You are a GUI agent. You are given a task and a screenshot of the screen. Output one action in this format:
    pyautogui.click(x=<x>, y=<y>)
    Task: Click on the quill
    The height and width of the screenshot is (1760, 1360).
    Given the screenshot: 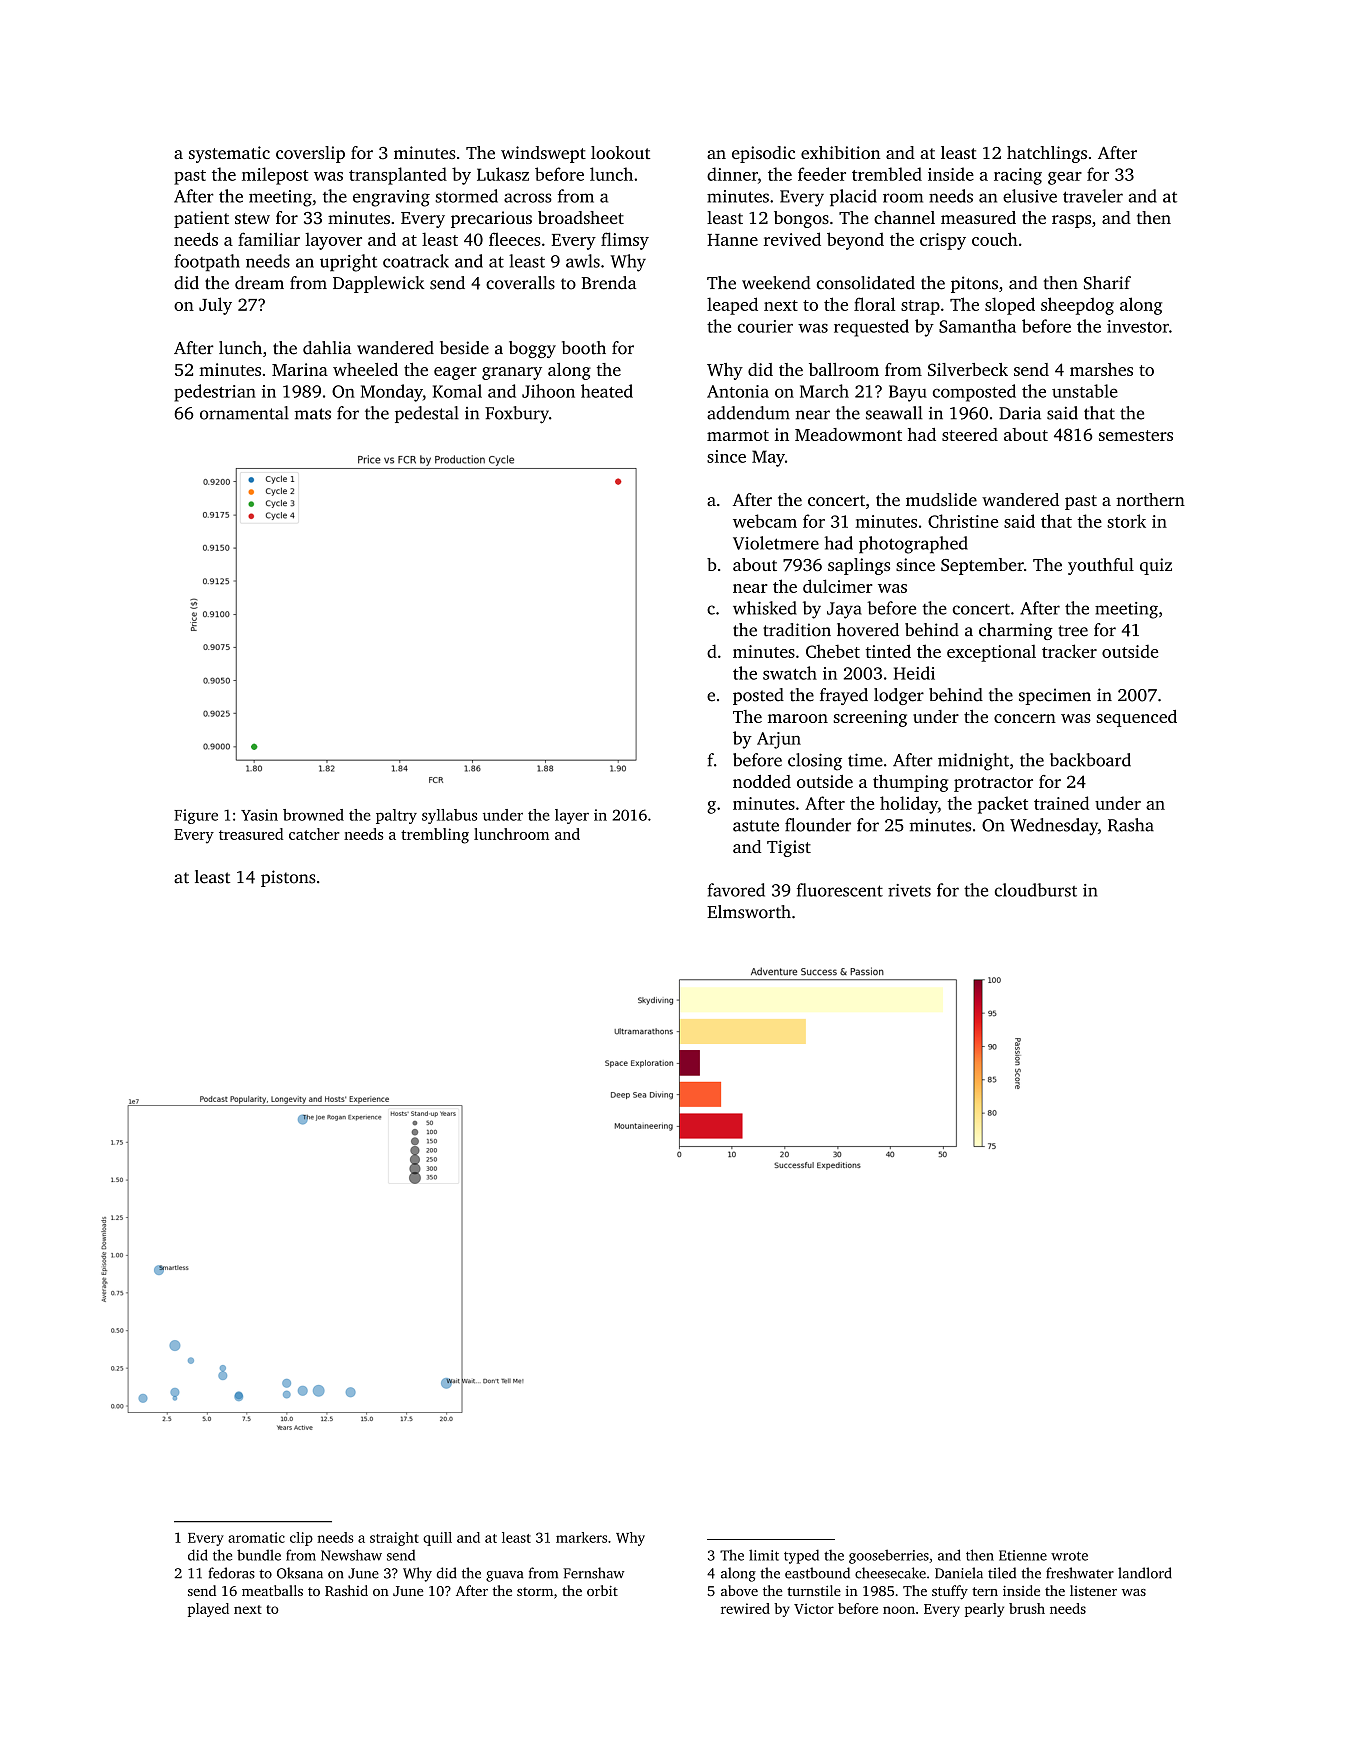 What is the action you would take?
    pyautogui.click(x=437, y=1539)
